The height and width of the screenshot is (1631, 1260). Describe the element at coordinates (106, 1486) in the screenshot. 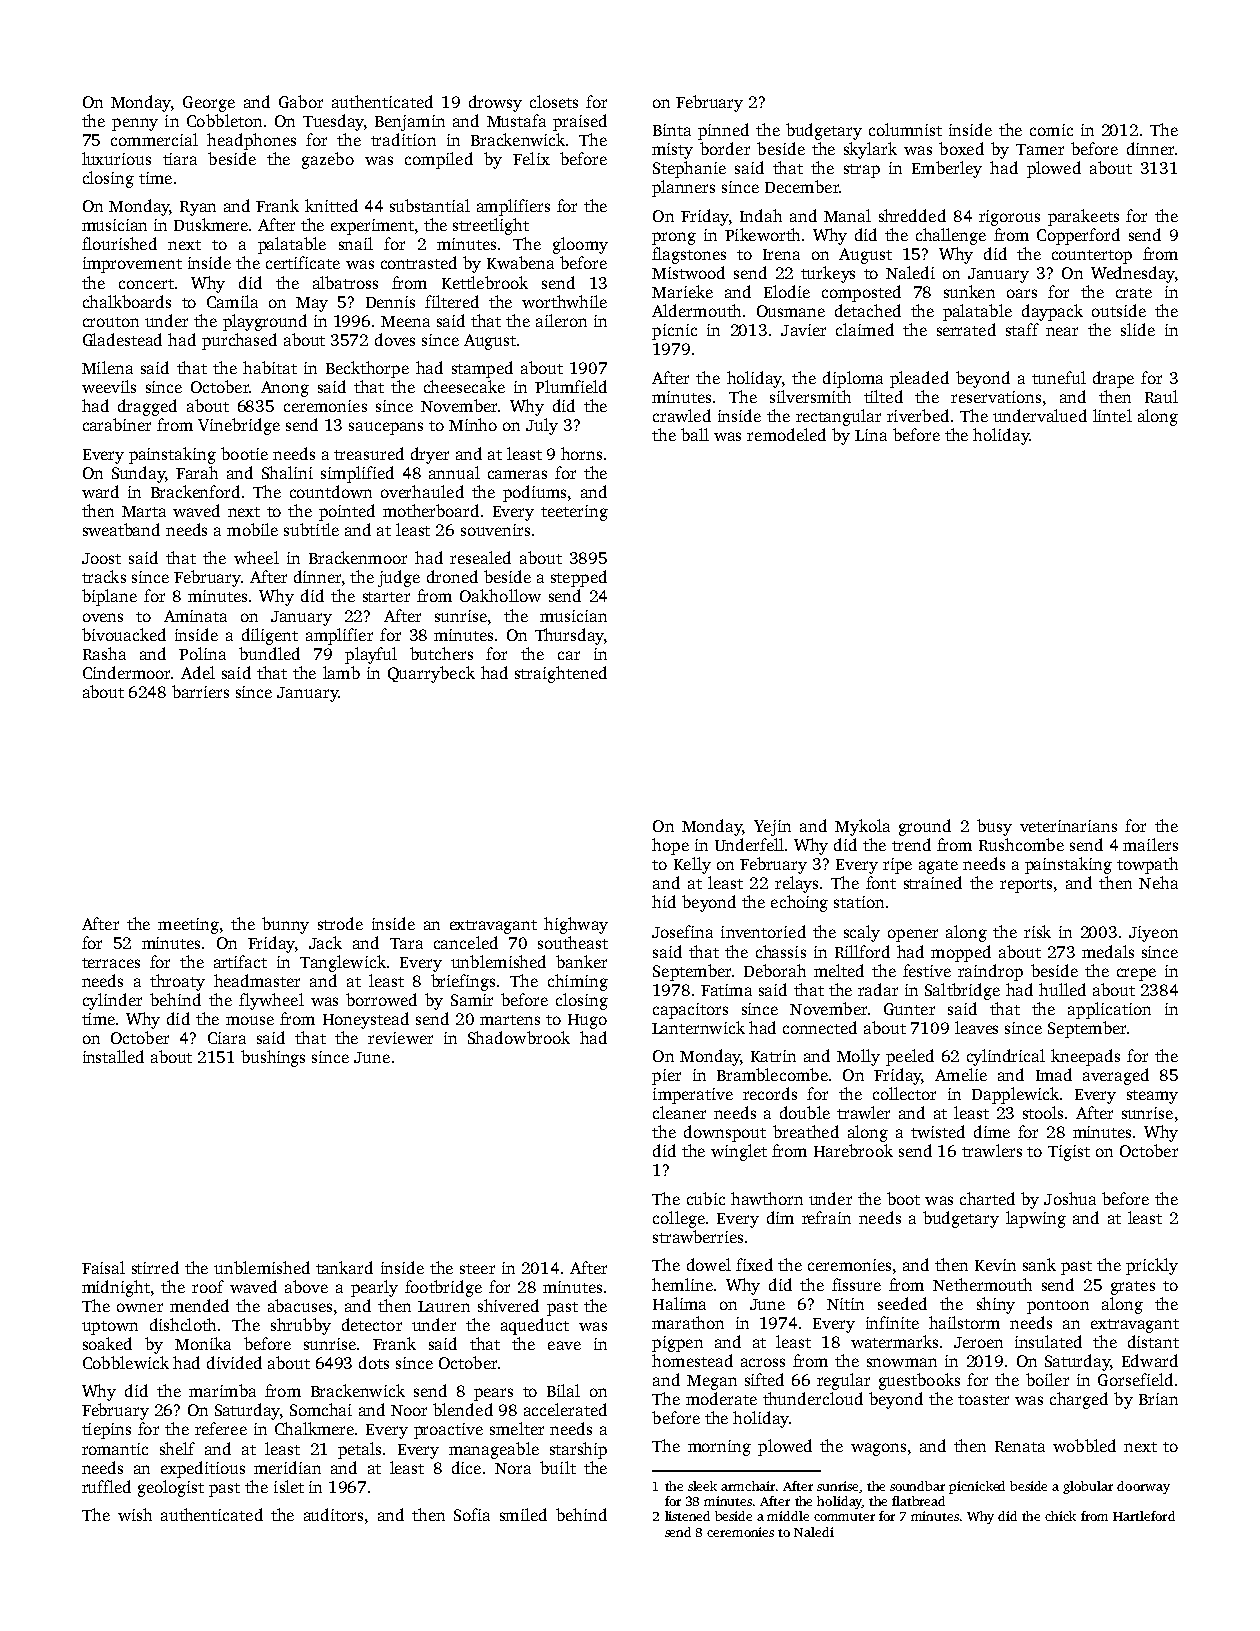

I see `ruffled` at that location.
